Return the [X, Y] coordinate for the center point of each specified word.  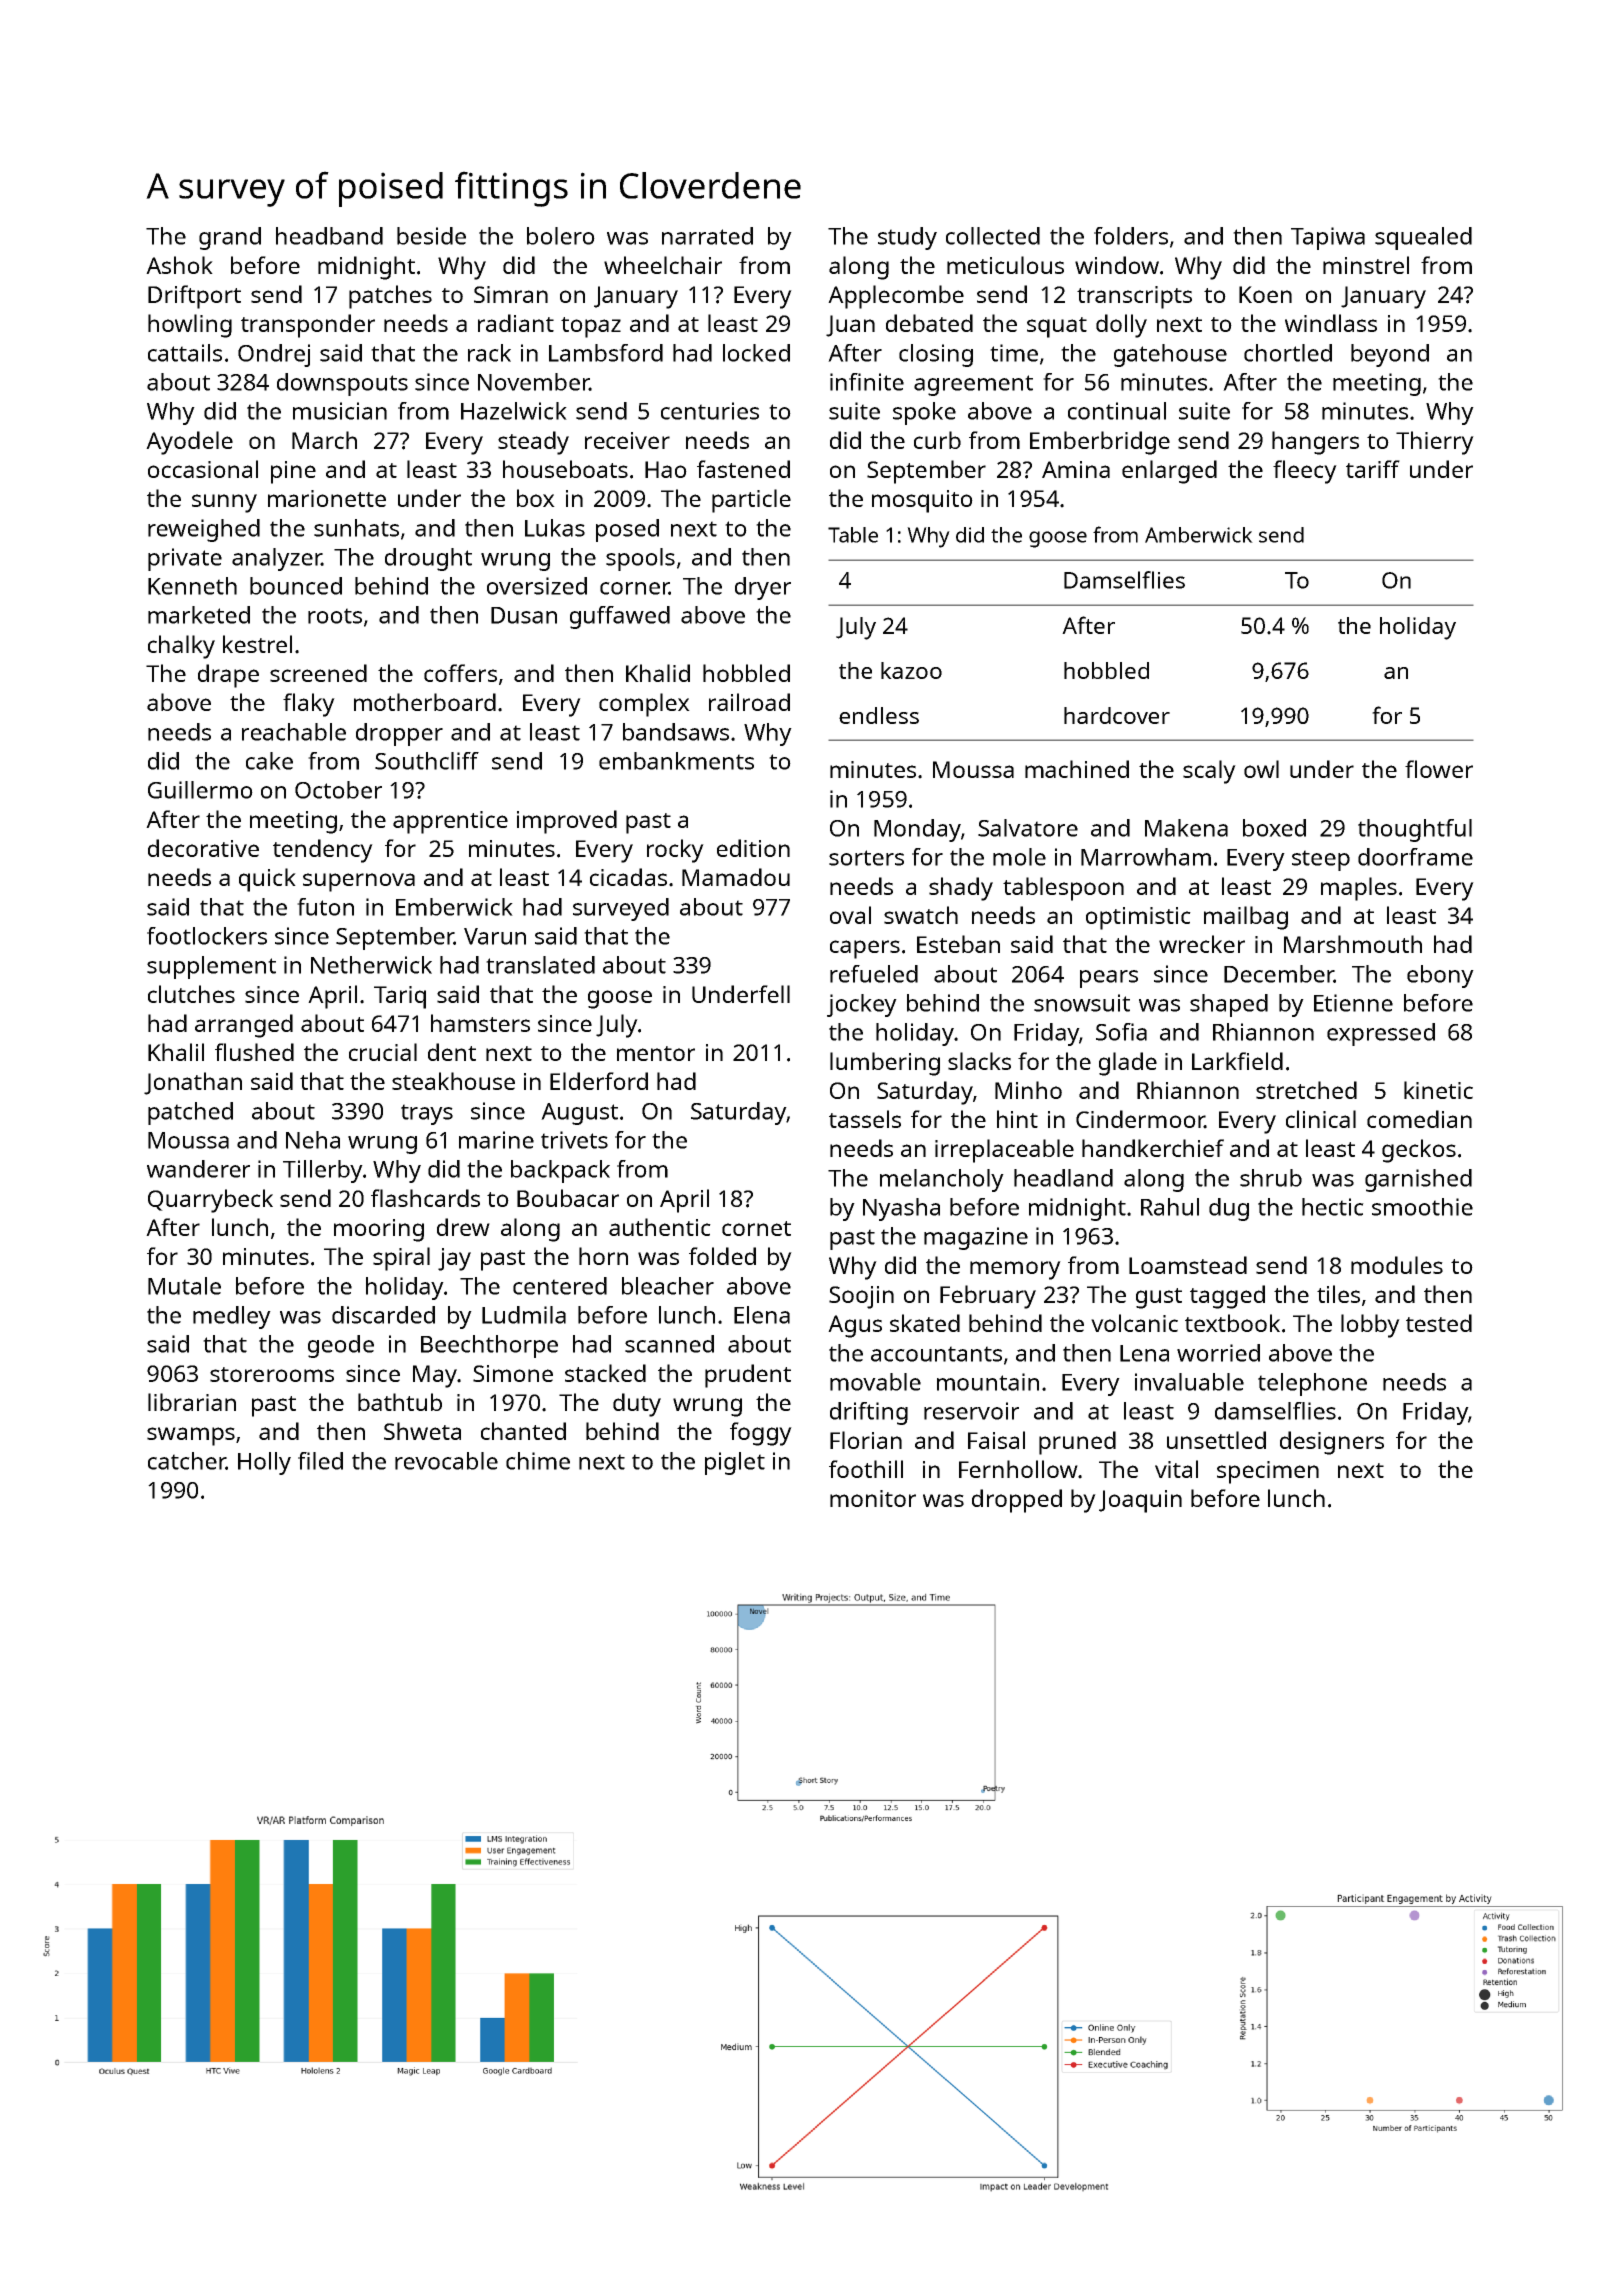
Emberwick [454, 907]
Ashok [179, 265]
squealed [1423, 238]
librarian [192, 1402]
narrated [707, 236]
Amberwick [1199, 535]
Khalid [658, 673]
